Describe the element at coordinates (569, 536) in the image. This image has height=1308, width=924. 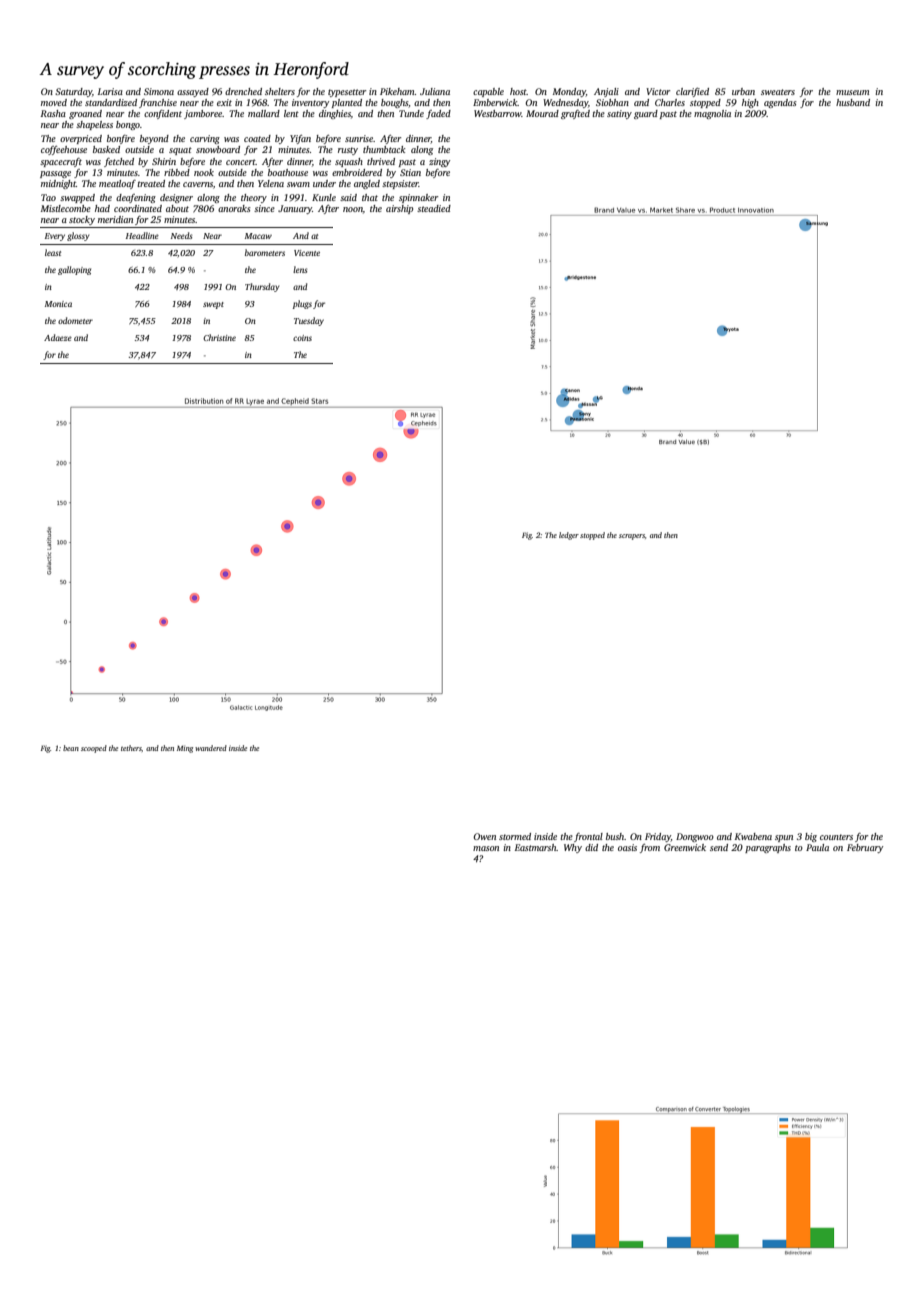
I see `ledger` at that location.
